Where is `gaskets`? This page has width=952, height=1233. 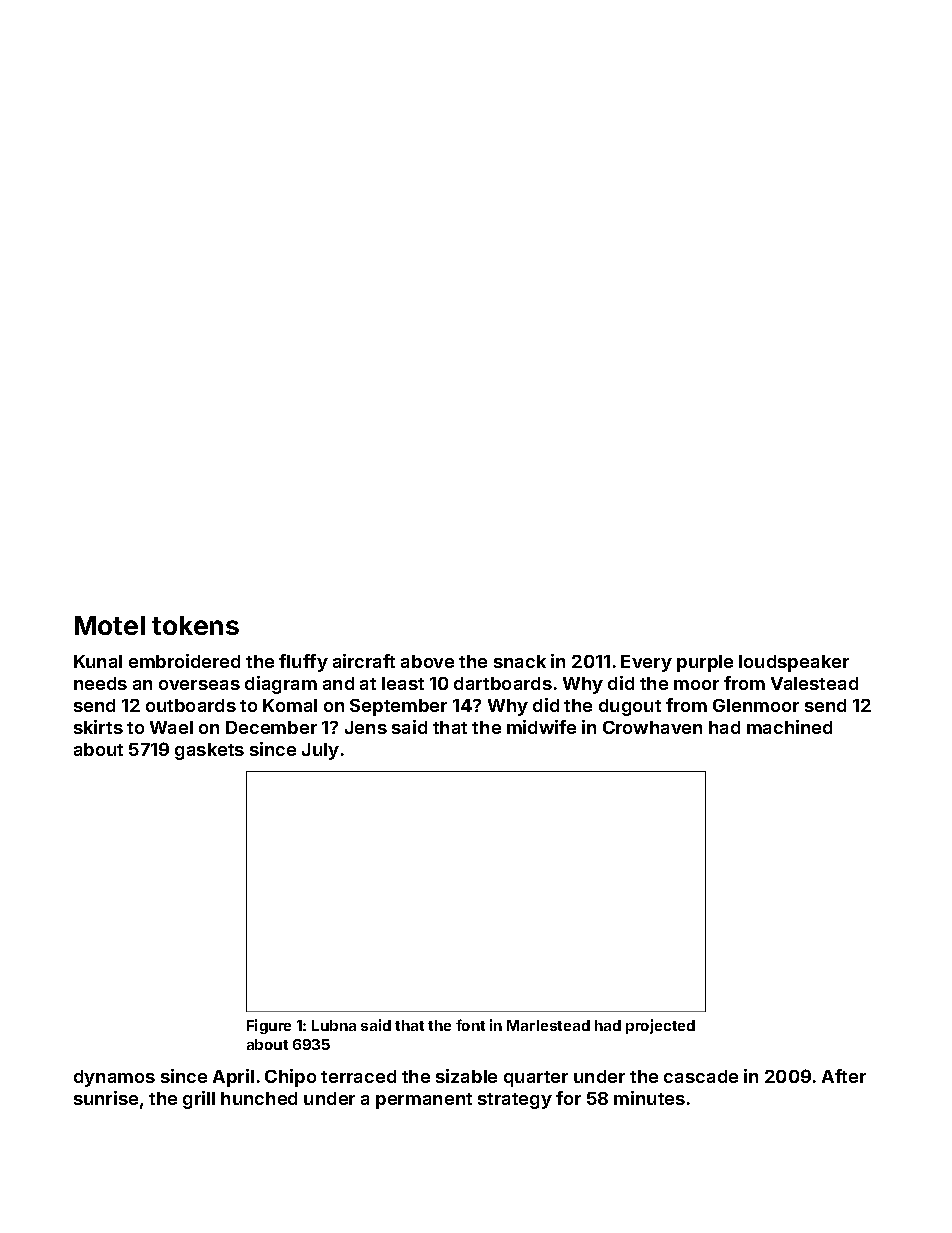
gaskets is located at coordinates (209, 751).
